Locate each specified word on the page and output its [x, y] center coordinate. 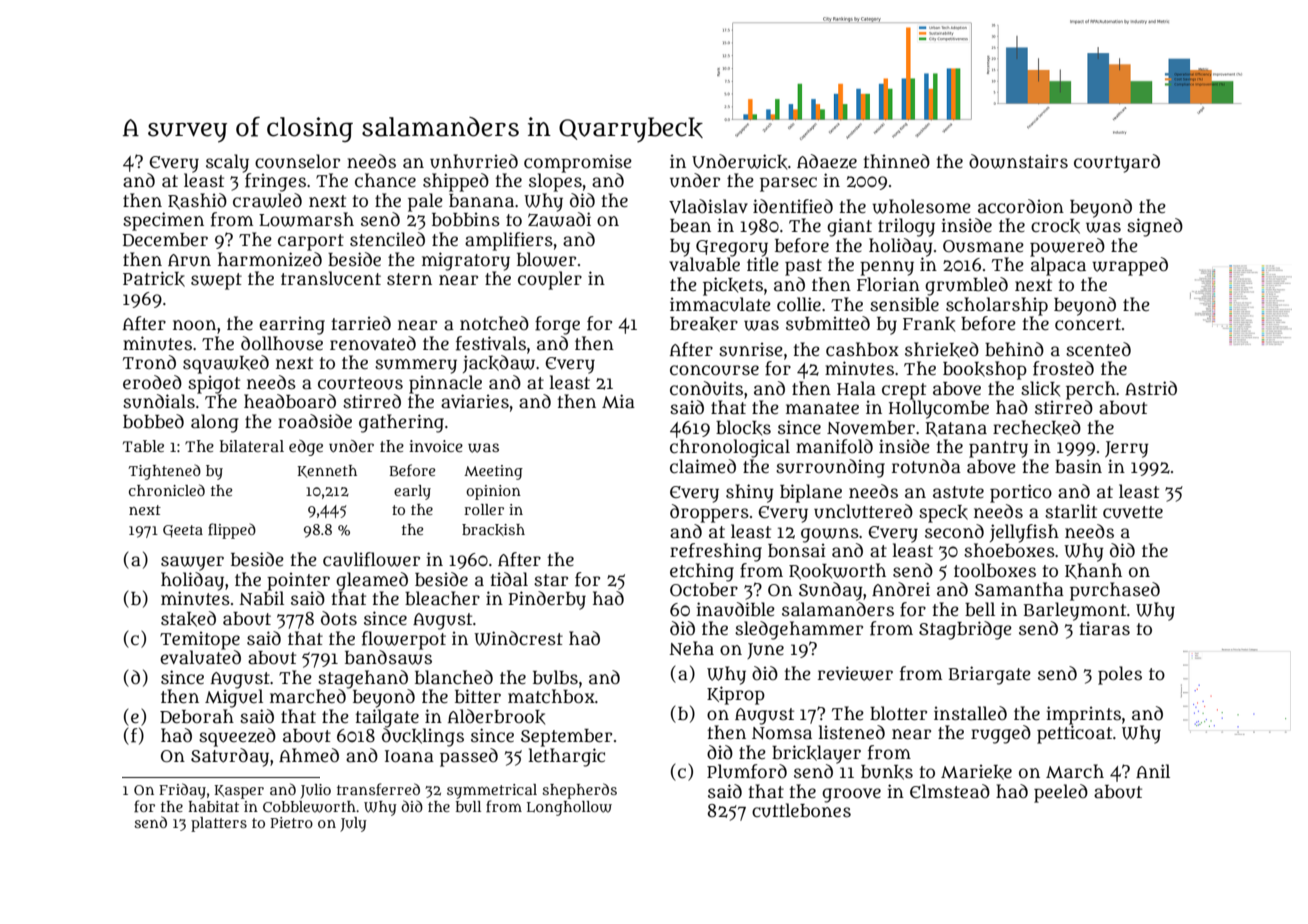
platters [219, 824]
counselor [297, 161]
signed [1155, 227]
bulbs [555, 677]
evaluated [200, 657]
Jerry [1127, 449]
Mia [618, 401]
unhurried [474, 161]
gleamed [372, 581]
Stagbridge [965, 630]
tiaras [1104, 628]
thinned [896, 161]
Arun [189, 260]
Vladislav [708, 206]
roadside [315, 421]
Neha [691, 648]
